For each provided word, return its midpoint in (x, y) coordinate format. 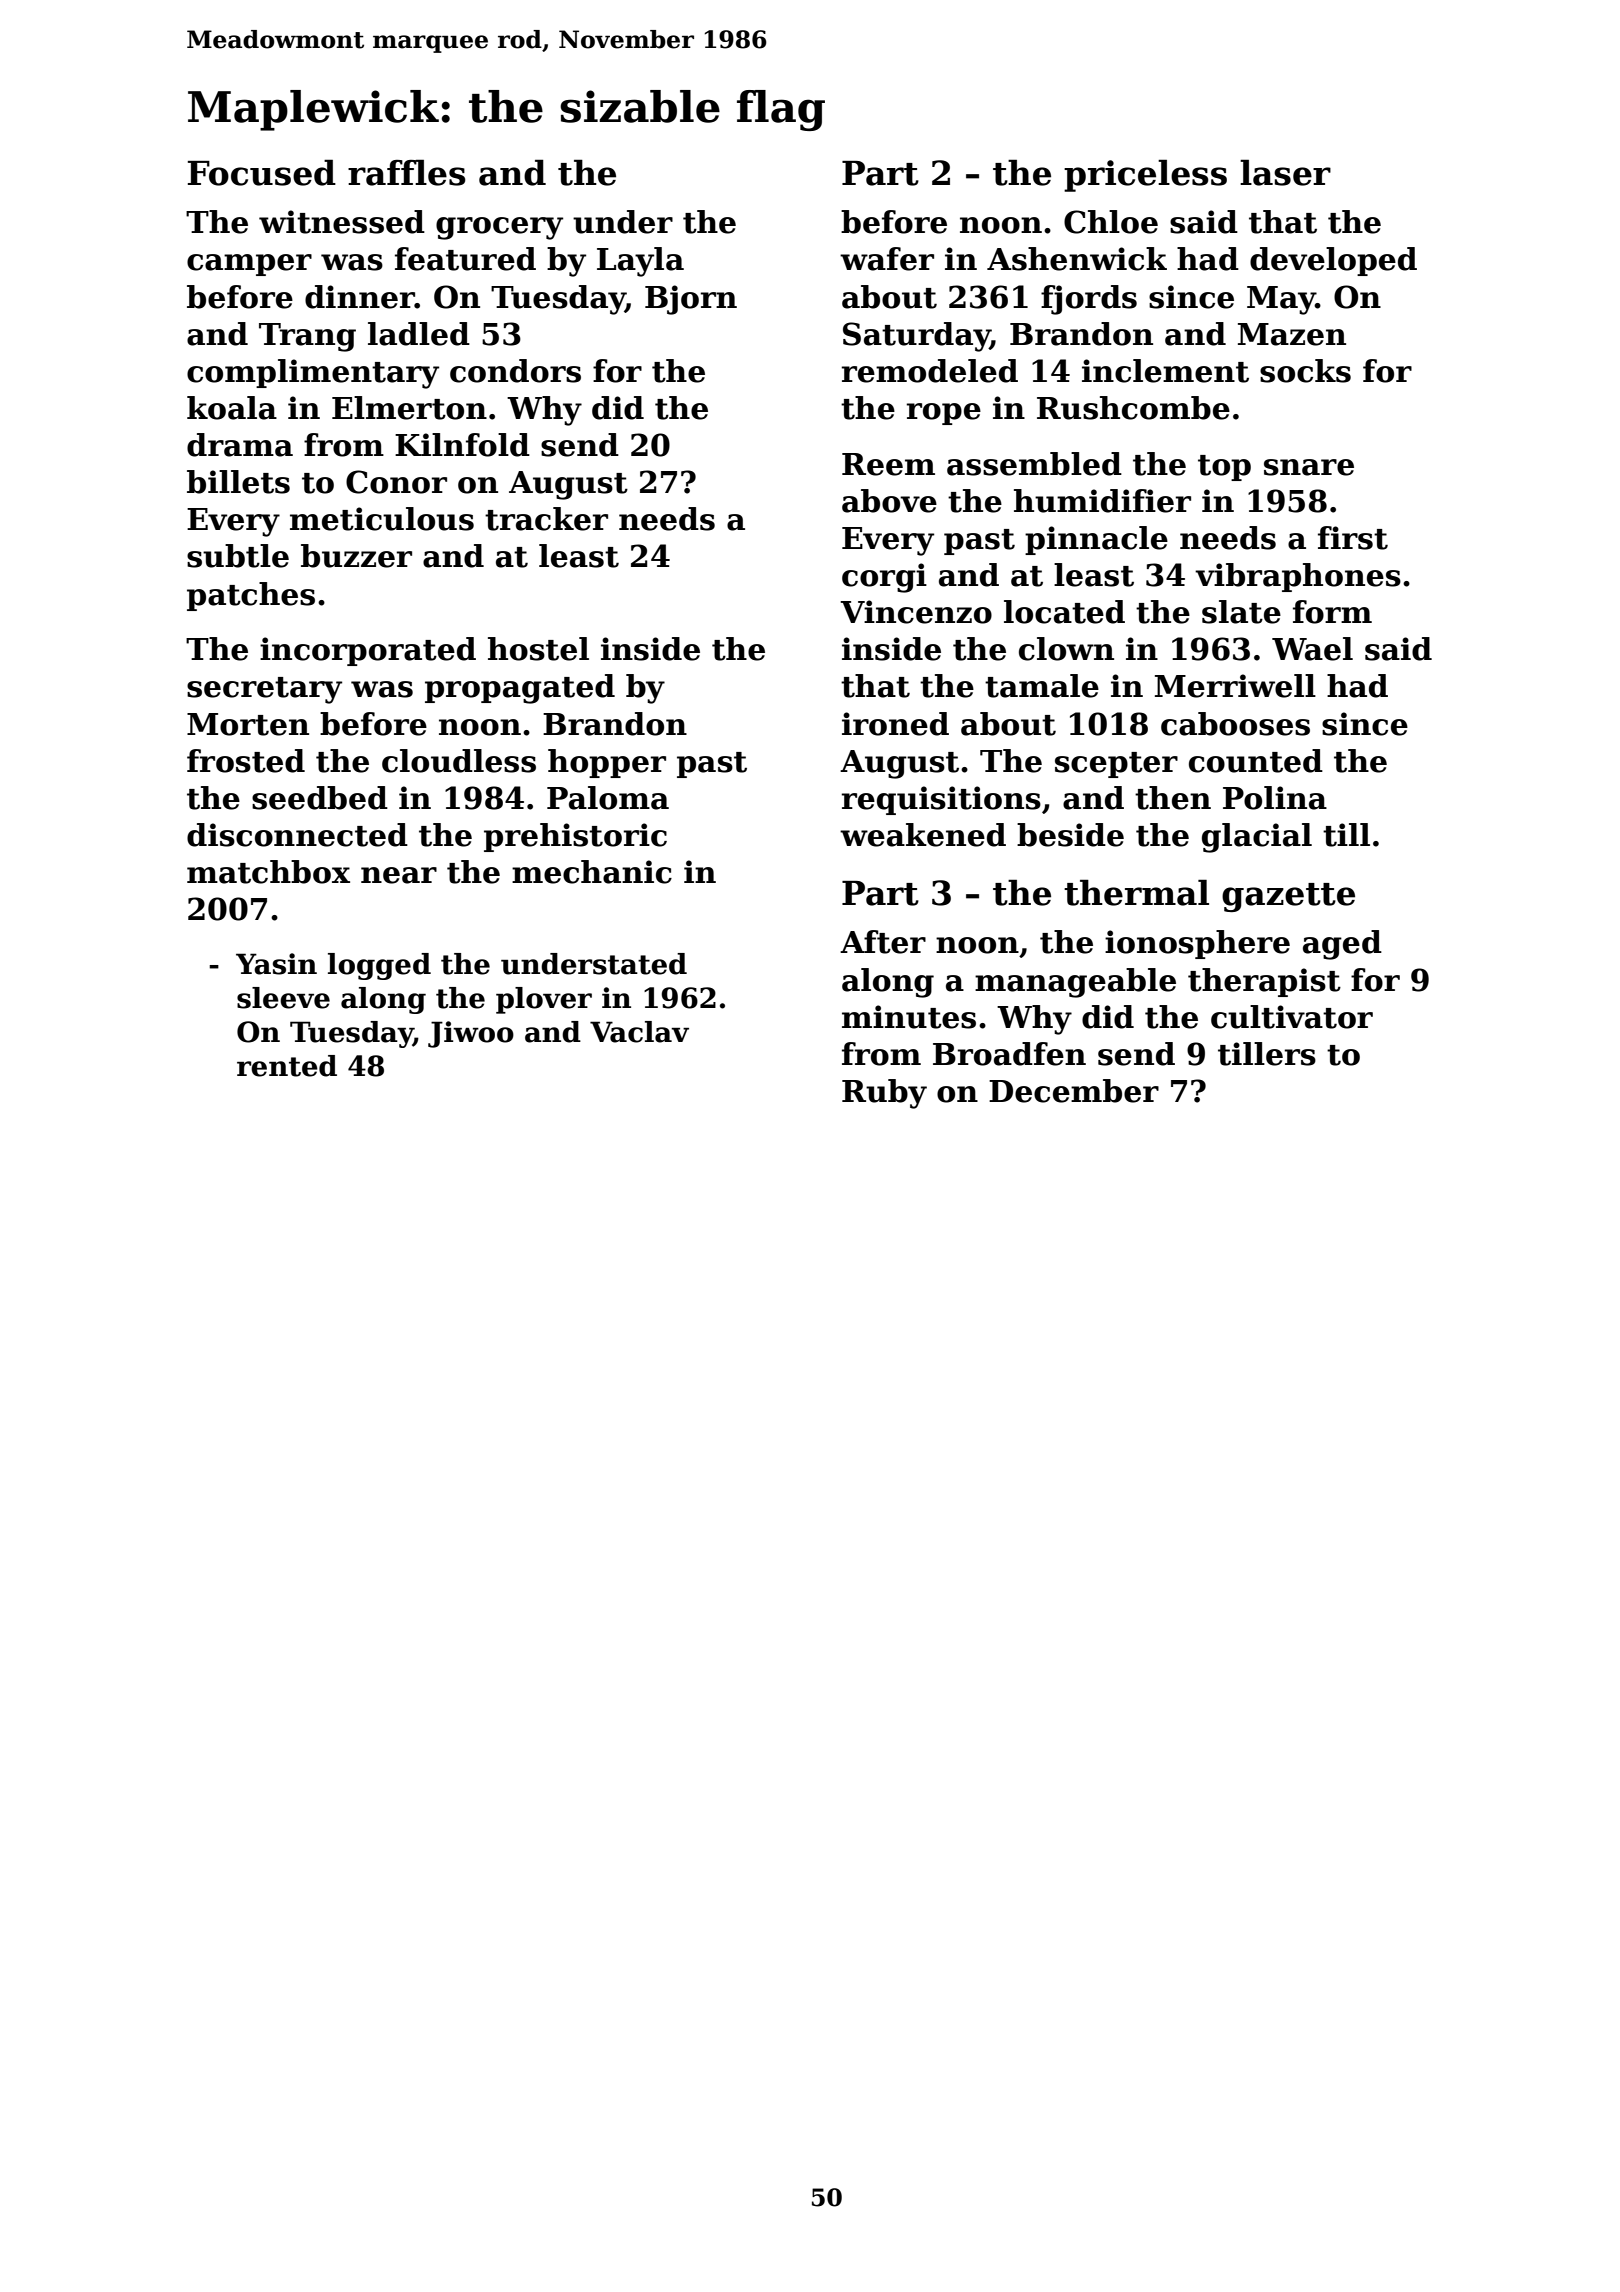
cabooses (1235, 724)
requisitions (941, 800)
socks (1305, 371)
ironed (895, 724)
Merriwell (1235, 686)
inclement (1165, 371)
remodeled (930, 371)
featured (465, 259)
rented (287, 1066)
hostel (538, 649)
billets (238, 482)
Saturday (916, 337)
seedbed (320, 798)
